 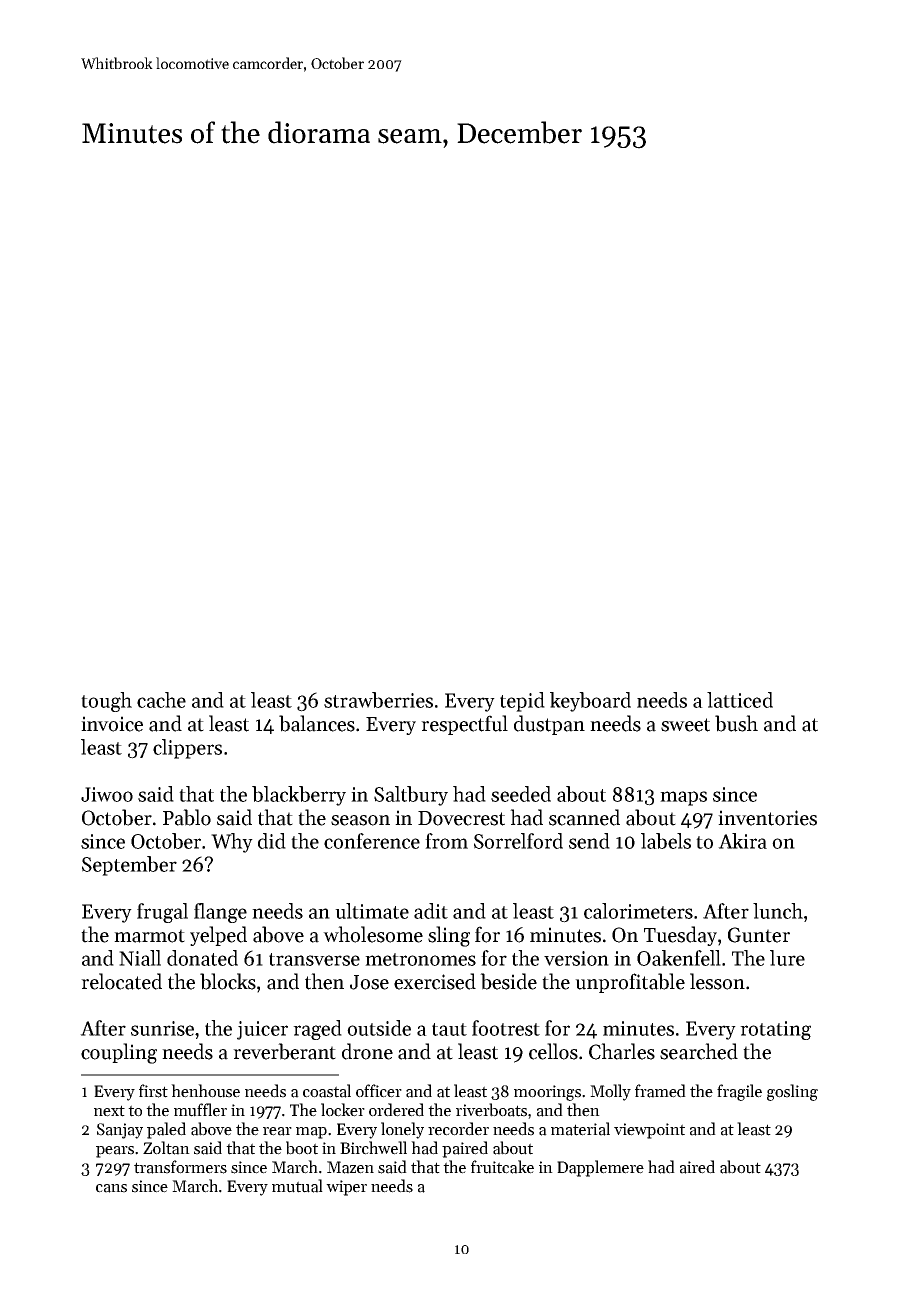 I want to click on cache, so click(x=161, y=700).
